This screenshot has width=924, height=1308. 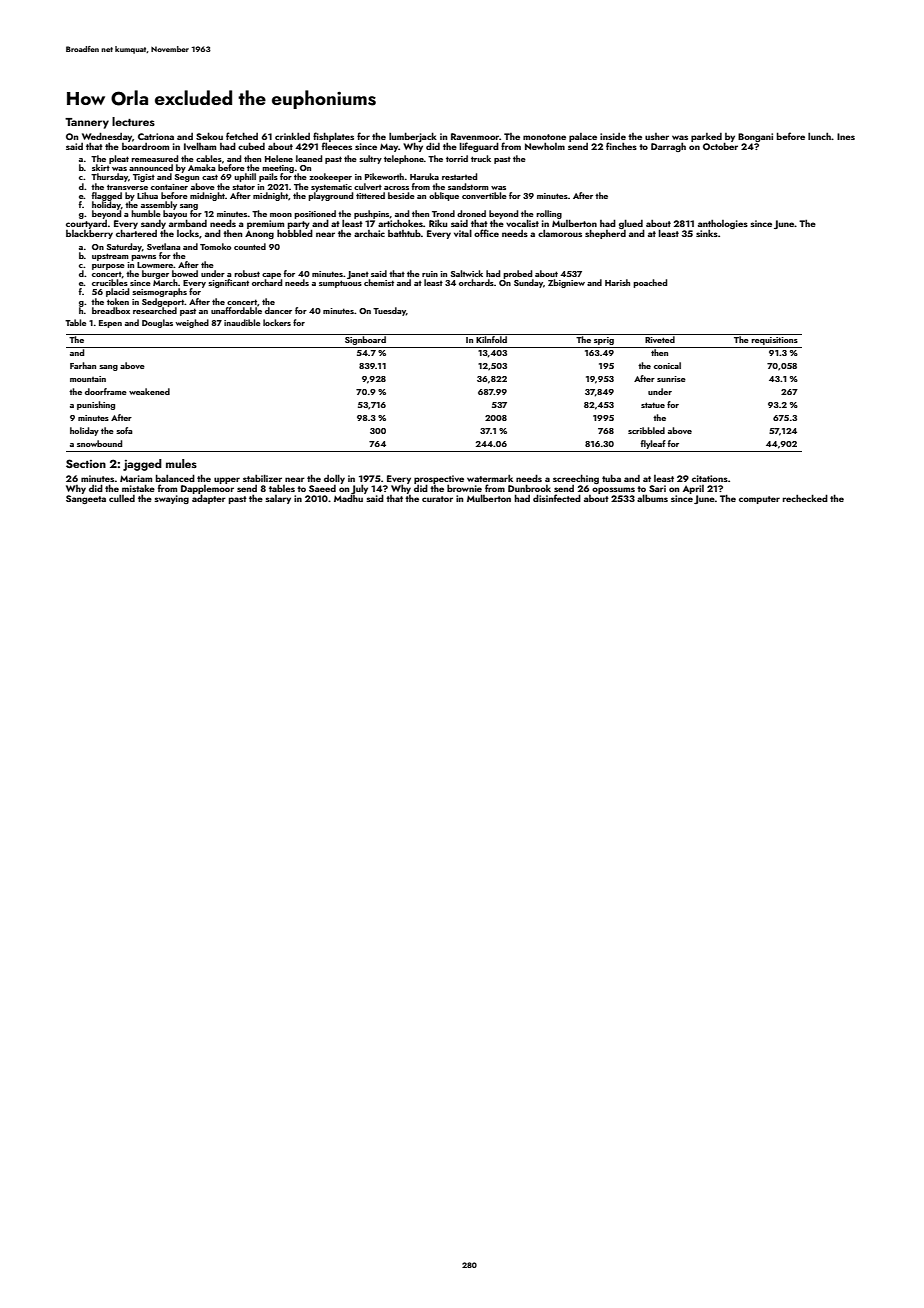 I want to click on stabilizer, so click(x=262, y=478).
